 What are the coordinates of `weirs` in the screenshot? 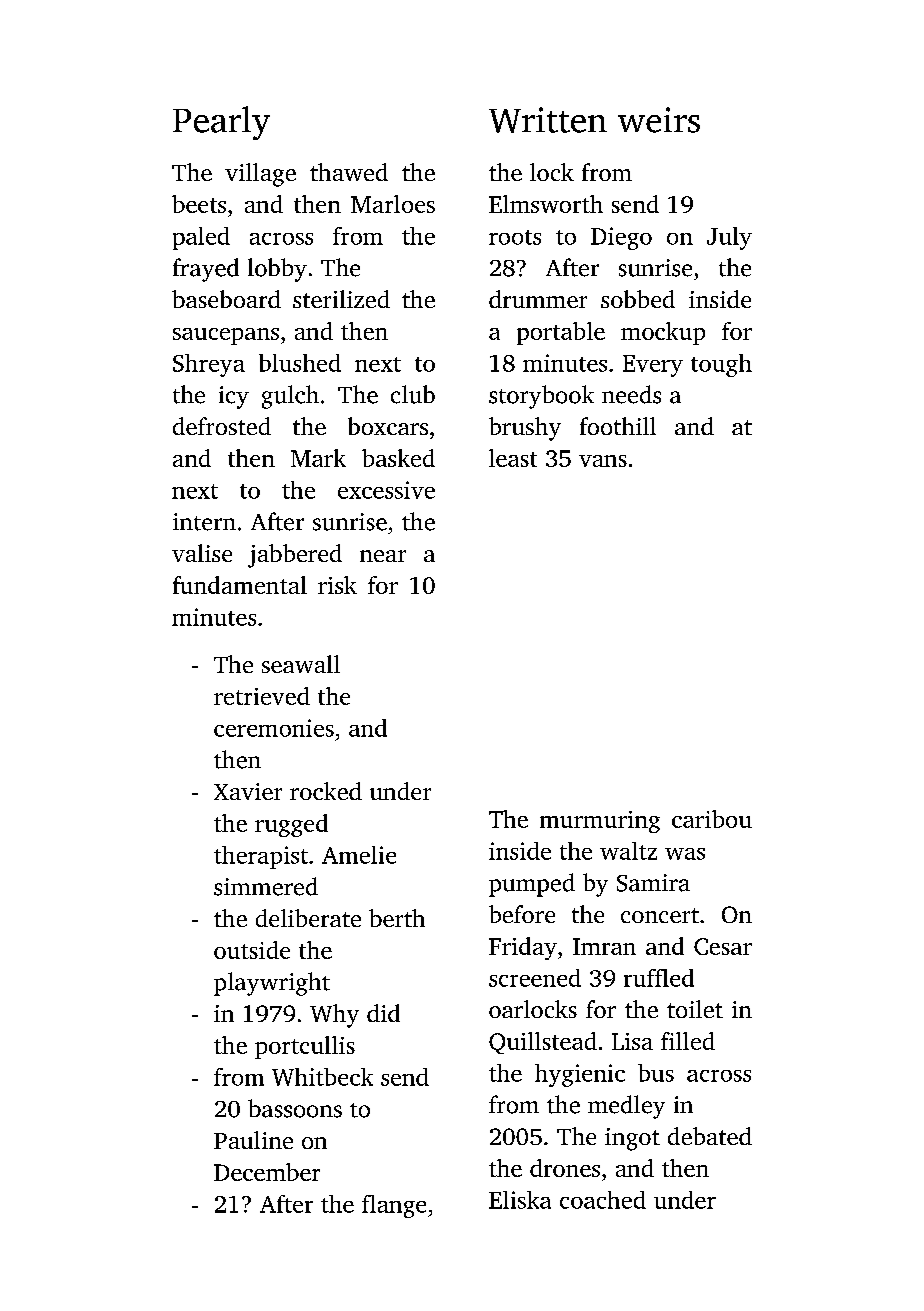 It's located at (659, 120).
